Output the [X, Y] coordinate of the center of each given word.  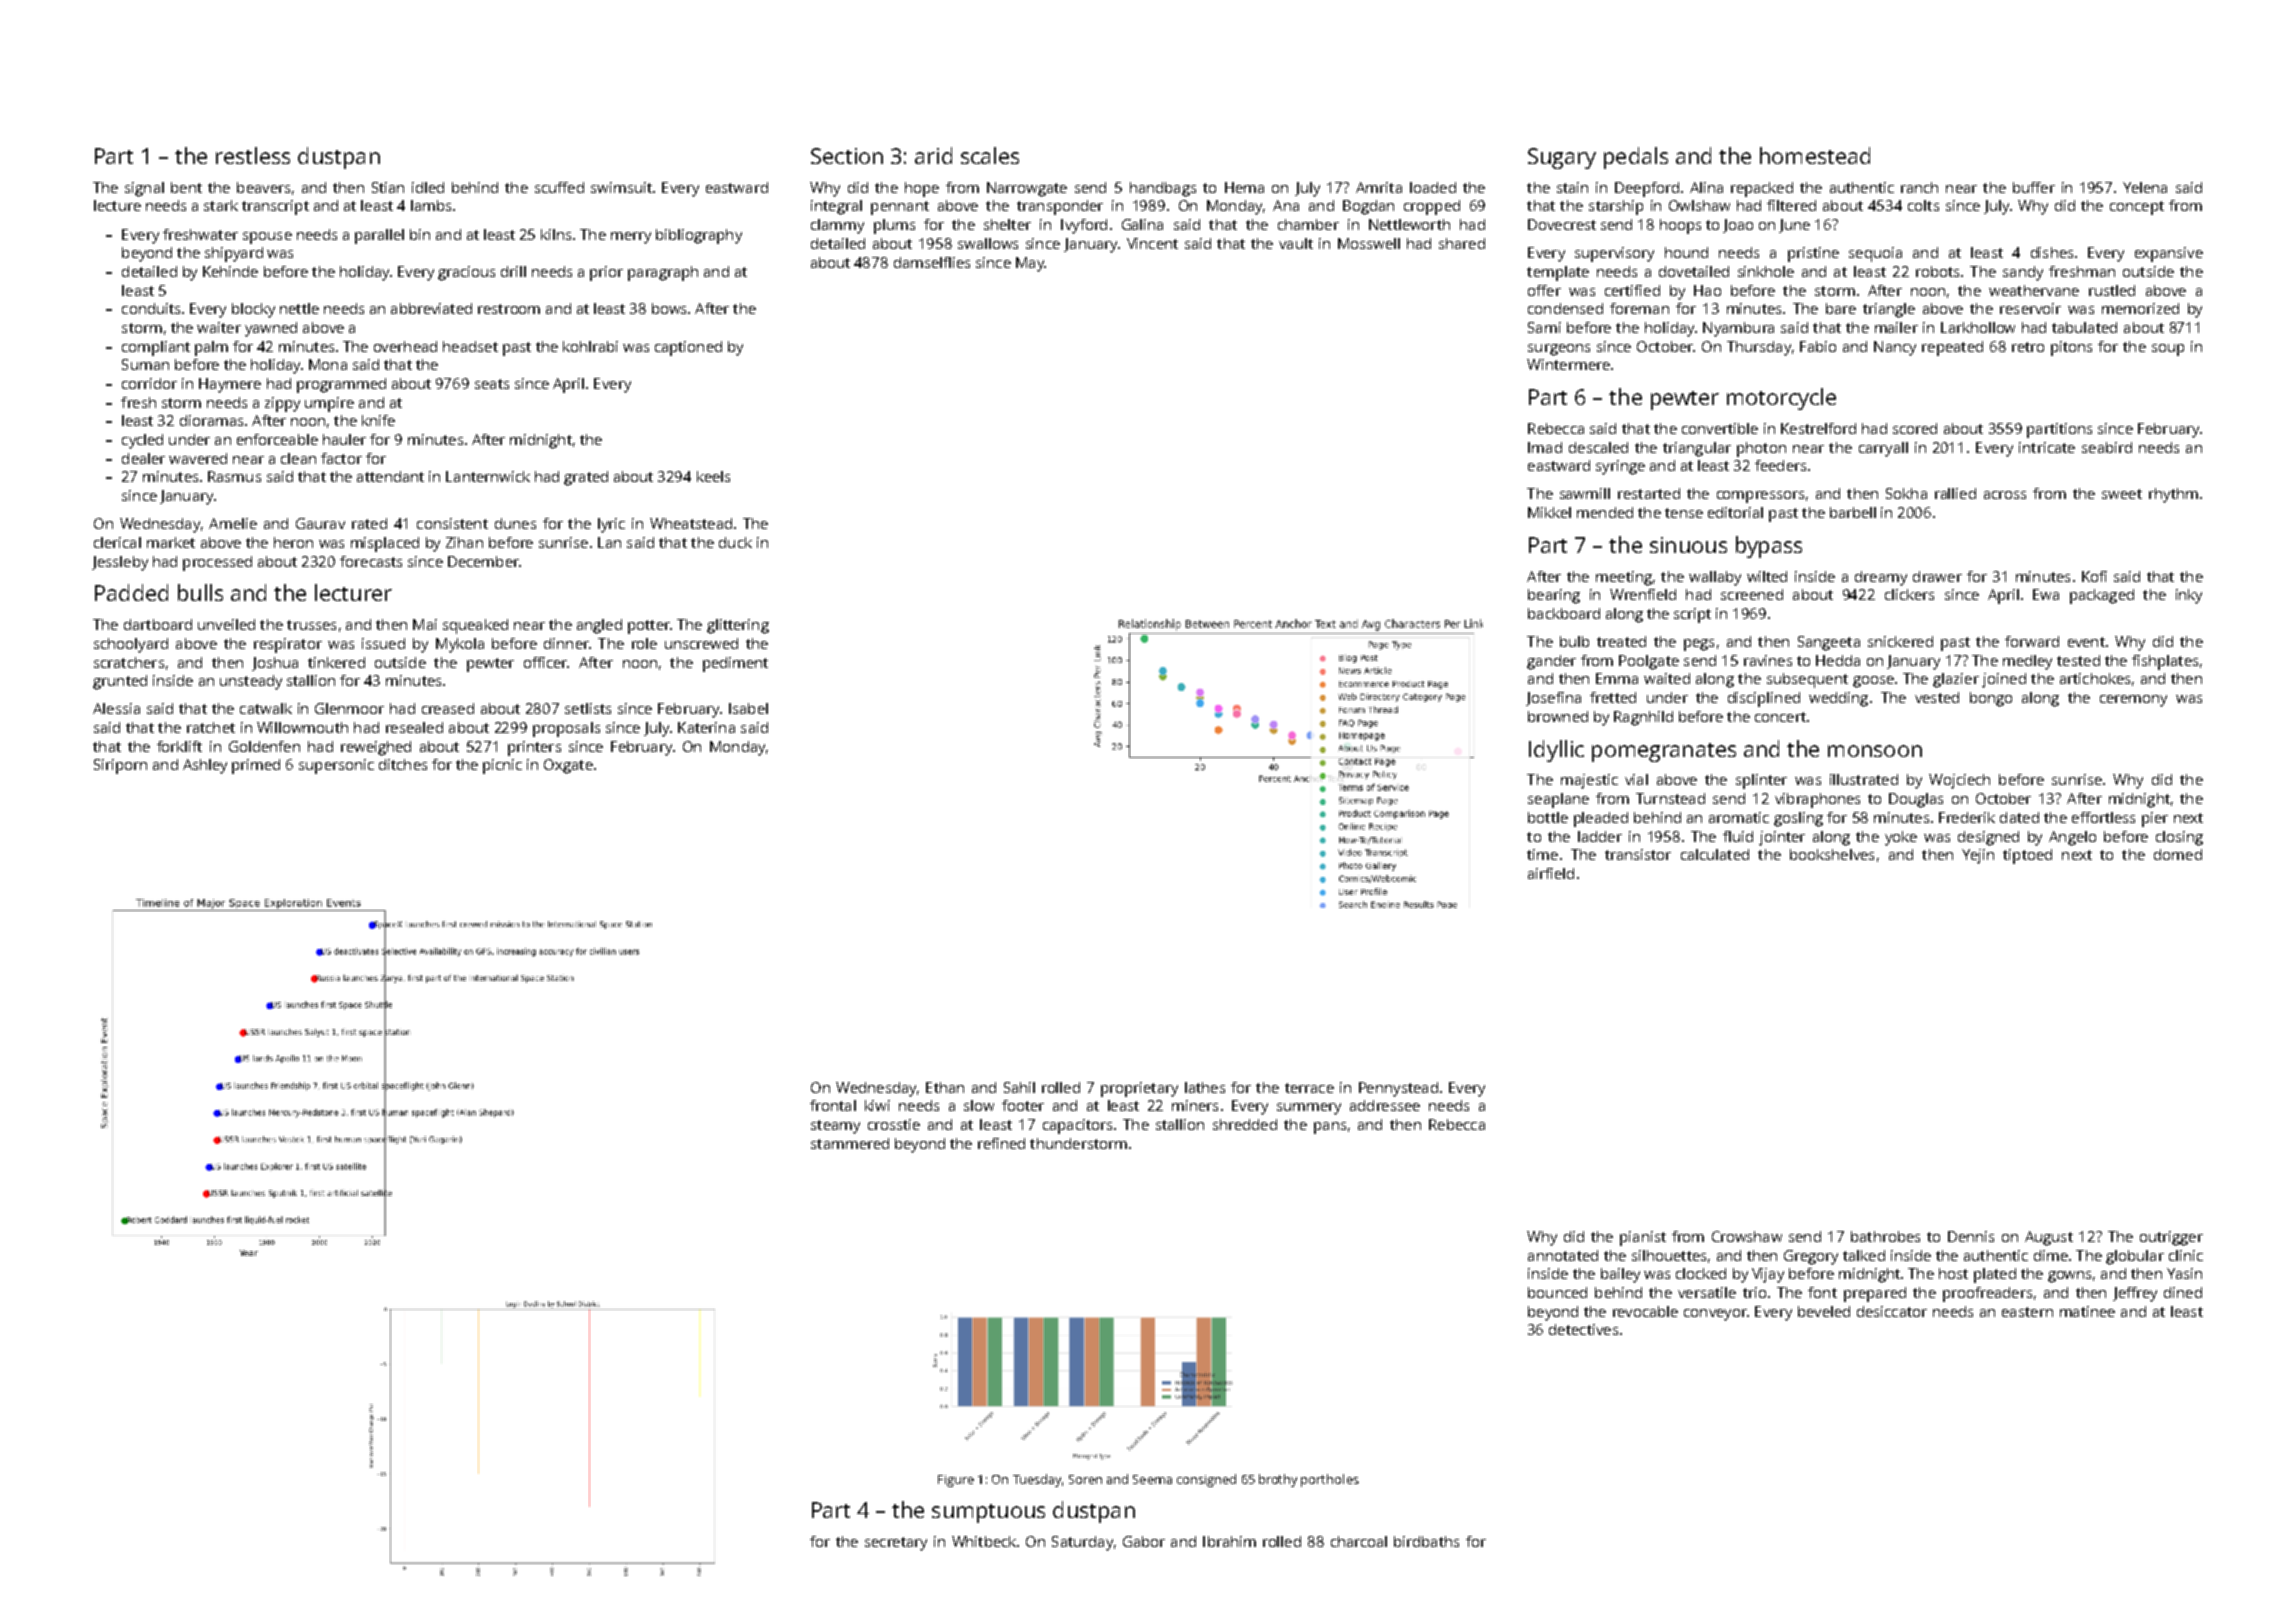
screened [1752, 594]
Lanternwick [488, 476]
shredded [1245, 1124]
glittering [738, 626]
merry [631, 238]
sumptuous [988, 1513]
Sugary [1562, 158]
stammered [850, 1143]
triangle [1889, 310]
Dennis [1971, 1236]
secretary [896, 1544]
